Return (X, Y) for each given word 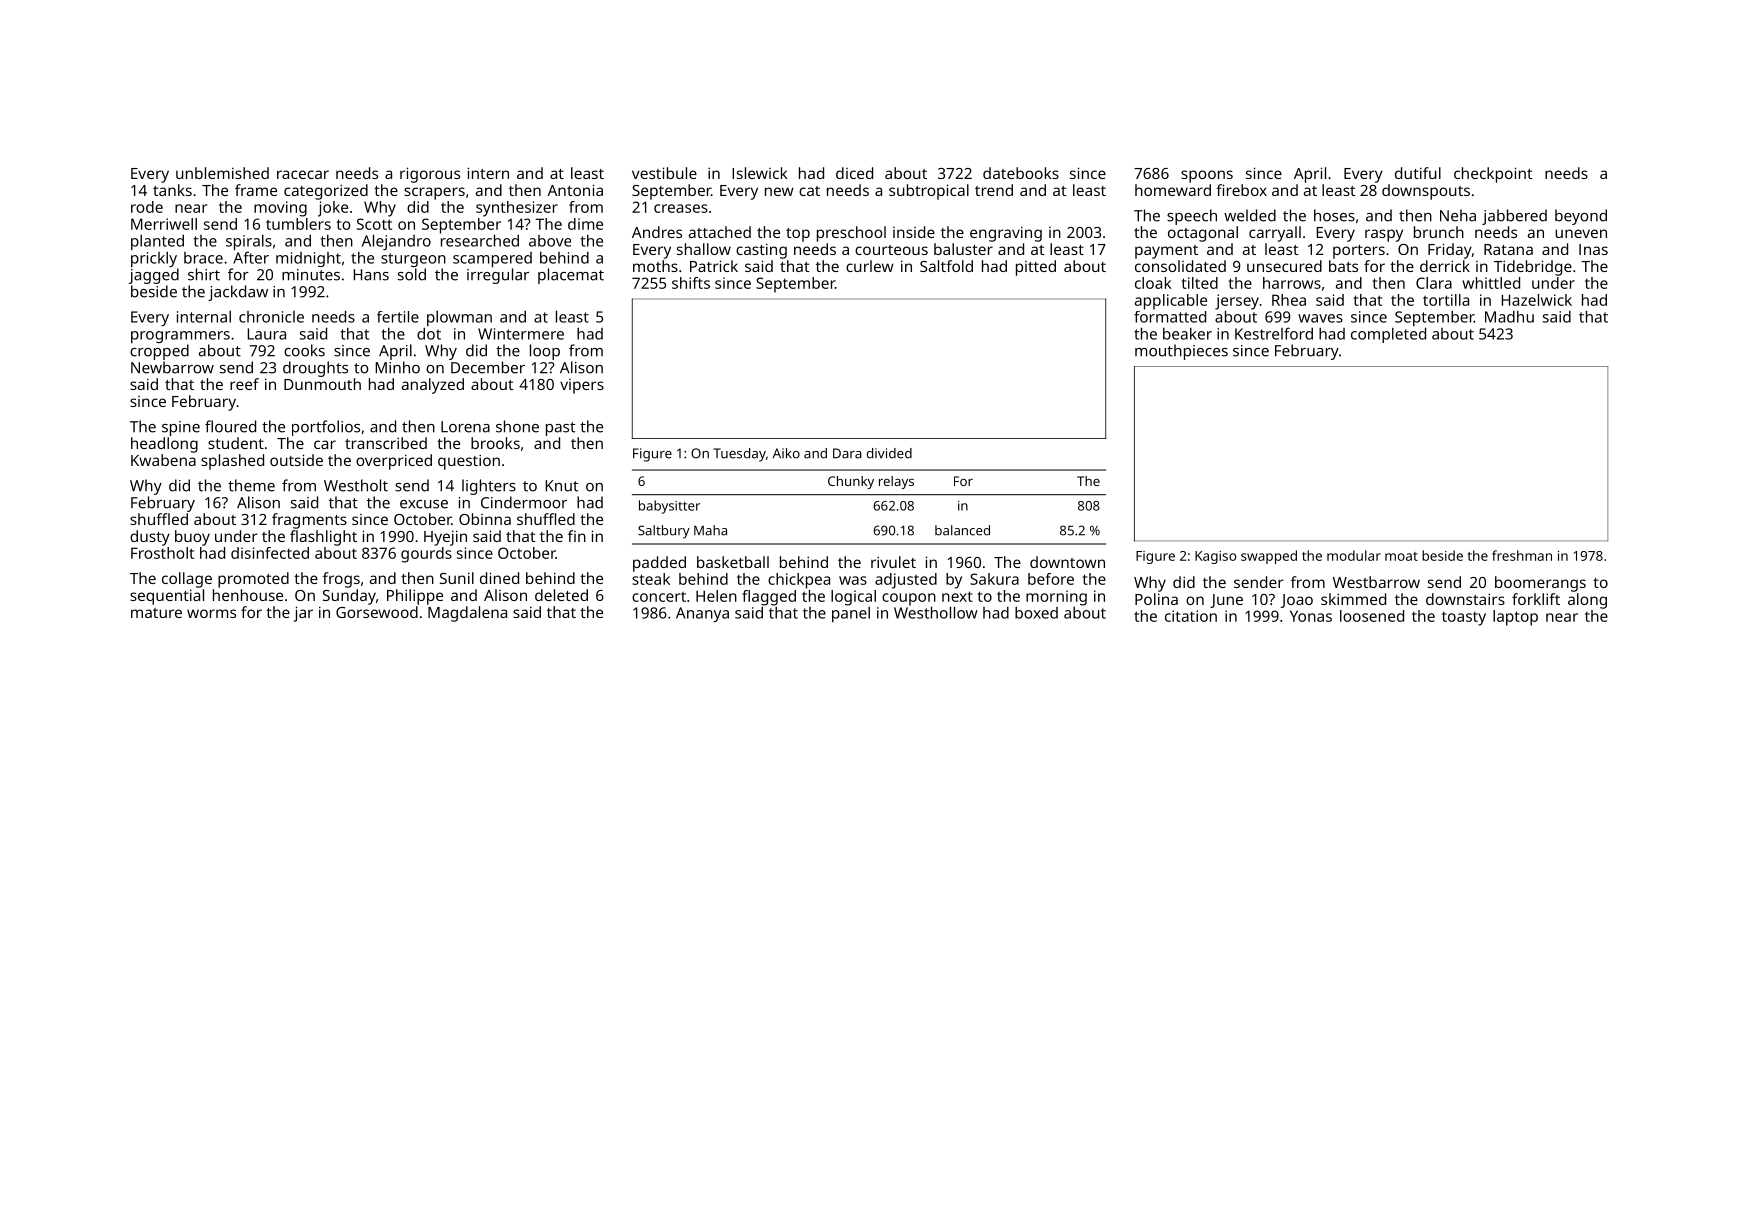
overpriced (394, 462)
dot (429, 333)
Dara (847, 453)
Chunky (851, 482)
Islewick (760, 173)
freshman (1522, 555)
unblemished (222, 173)
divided (889, 453)
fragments (309, 521)
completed (1388, 335)
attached (720, 232)
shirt (204, 274)
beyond (1581, 217)
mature (156, 613)
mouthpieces (1181, 352)
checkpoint (1493, 175)
